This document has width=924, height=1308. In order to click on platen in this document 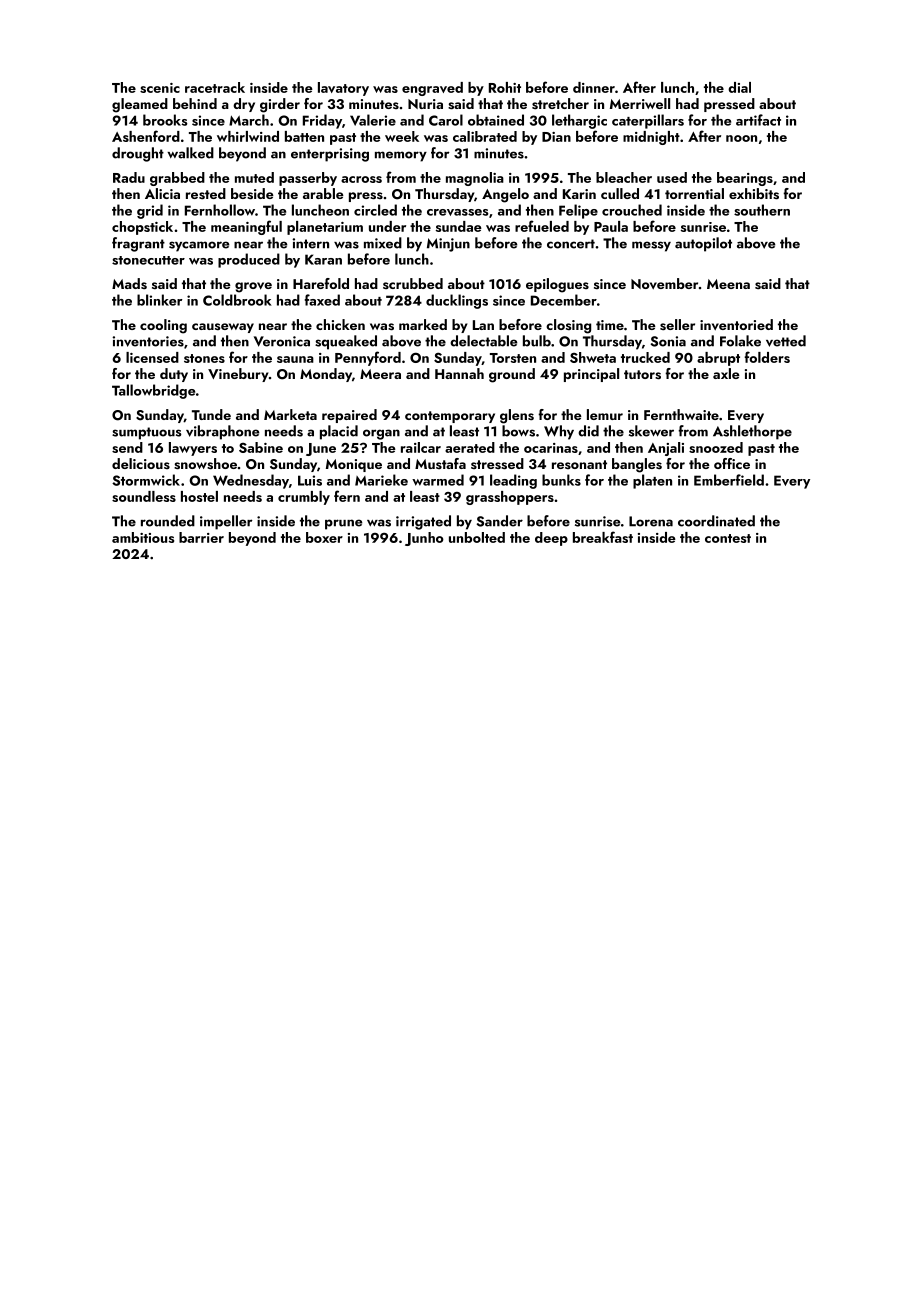, I will do `click(652, 481)`.
